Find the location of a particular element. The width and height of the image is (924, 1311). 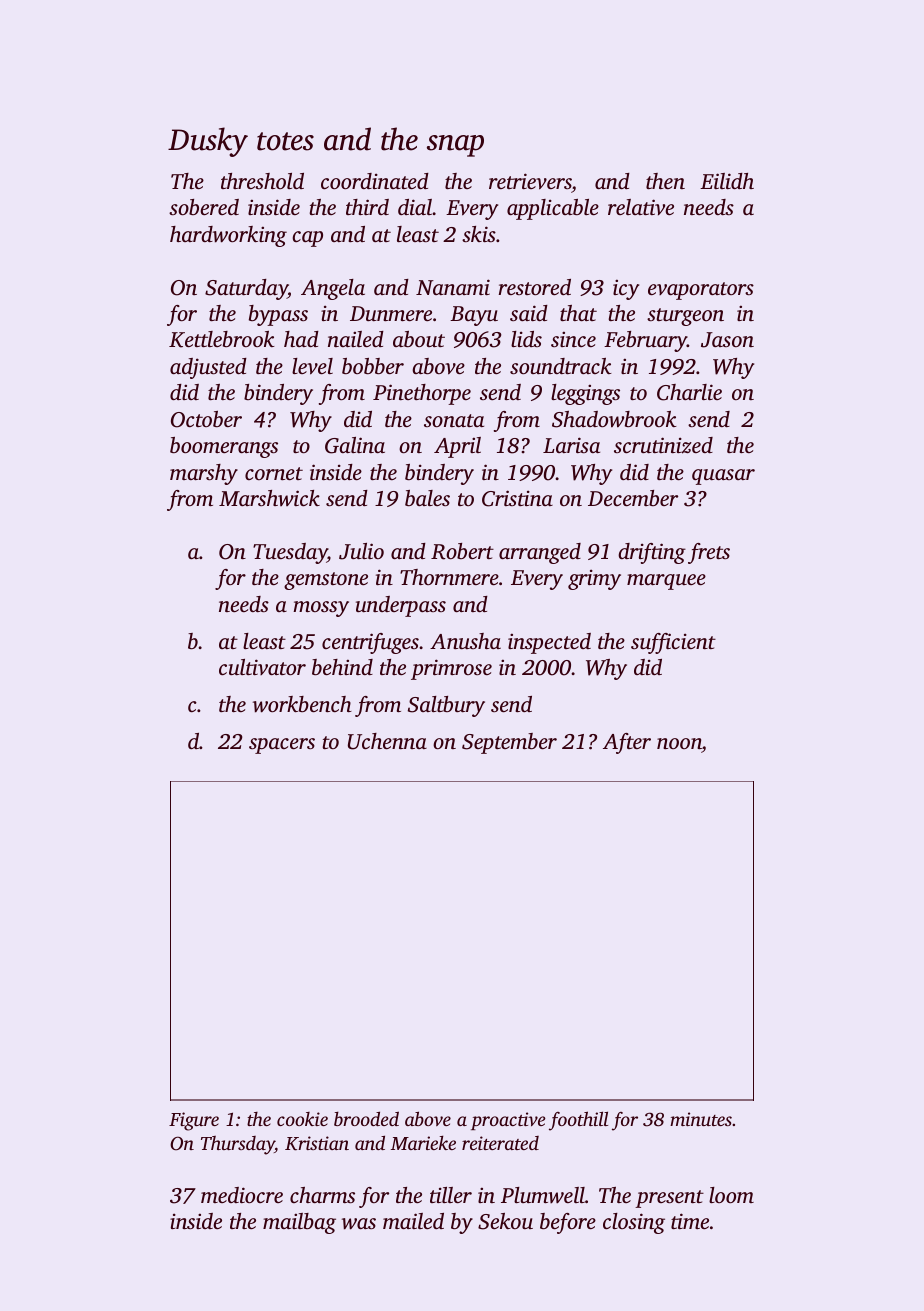

marquee is located at coordinates (666, 582).
